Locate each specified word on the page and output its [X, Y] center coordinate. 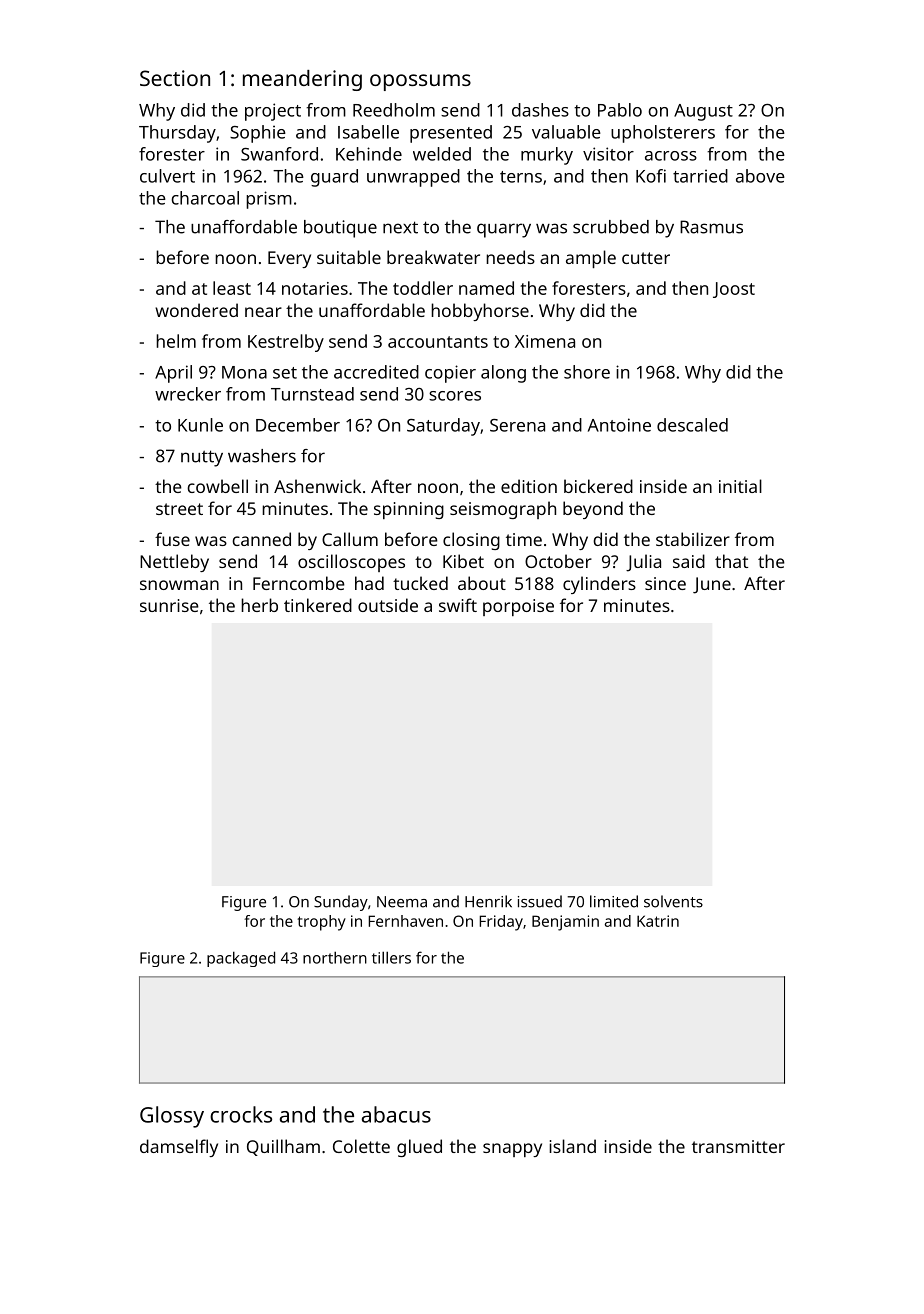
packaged [241, 959]
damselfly [179, 1148]
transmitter [738, 1146]
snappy [512, 1150]
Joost [734, 290]
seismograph [503, 510]
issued [540, 901]
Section [175, 78]
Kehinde [369, 154]
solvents [673, 901]
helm [176, 341]
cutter [646, 258]
